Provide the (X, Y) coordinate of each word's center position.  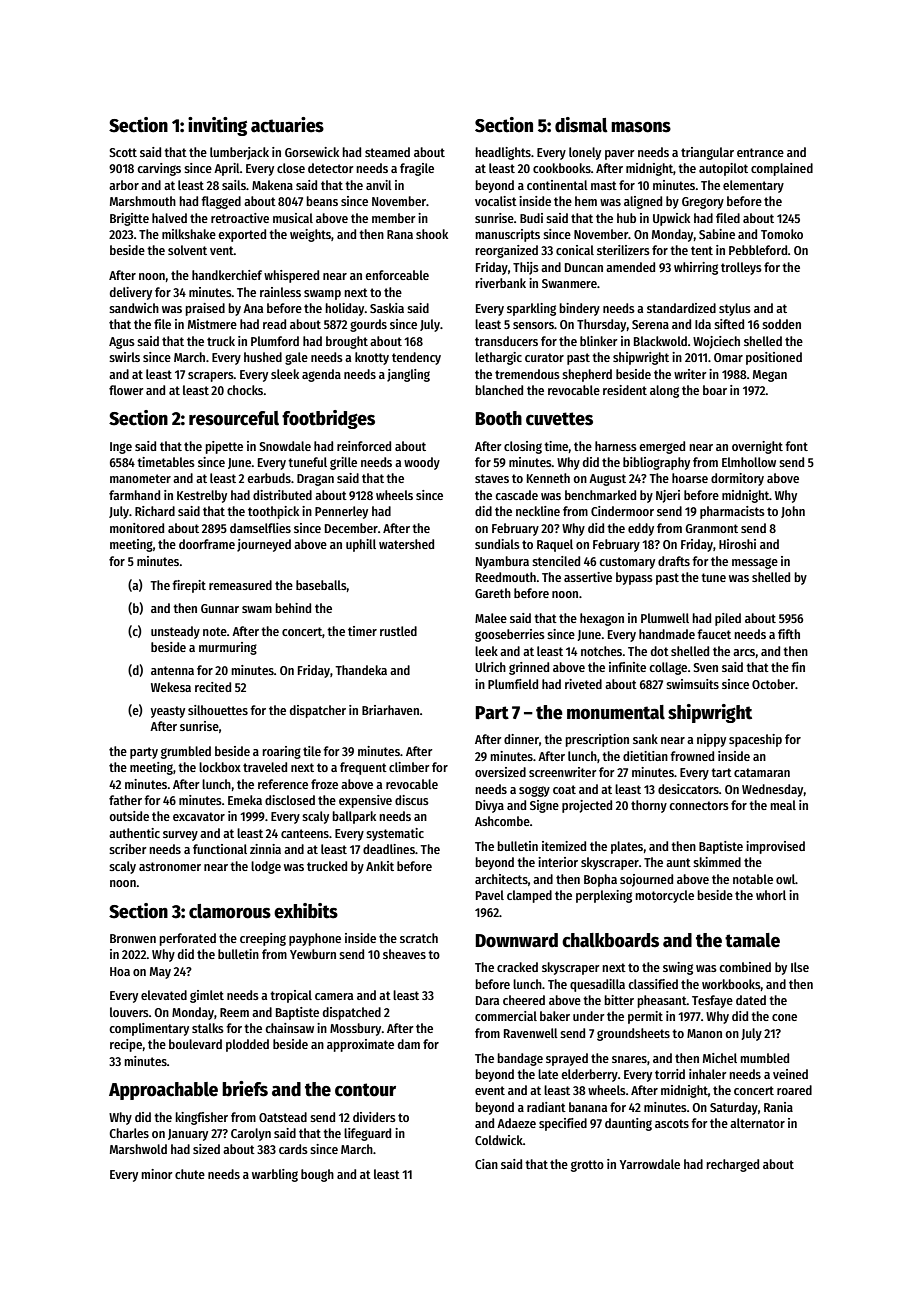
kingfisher (201, 1118)
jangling (408, 375)
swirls (124, 357)
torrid (670, 1074)
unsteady (175, 632)
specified (563, 1124)
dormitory (737, 479)
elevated (164, 995)
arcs (744, 652)
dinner (521, 739)
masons (641, 127)
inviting (217, 126)
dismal (581, 125)
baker (555, 1016)
